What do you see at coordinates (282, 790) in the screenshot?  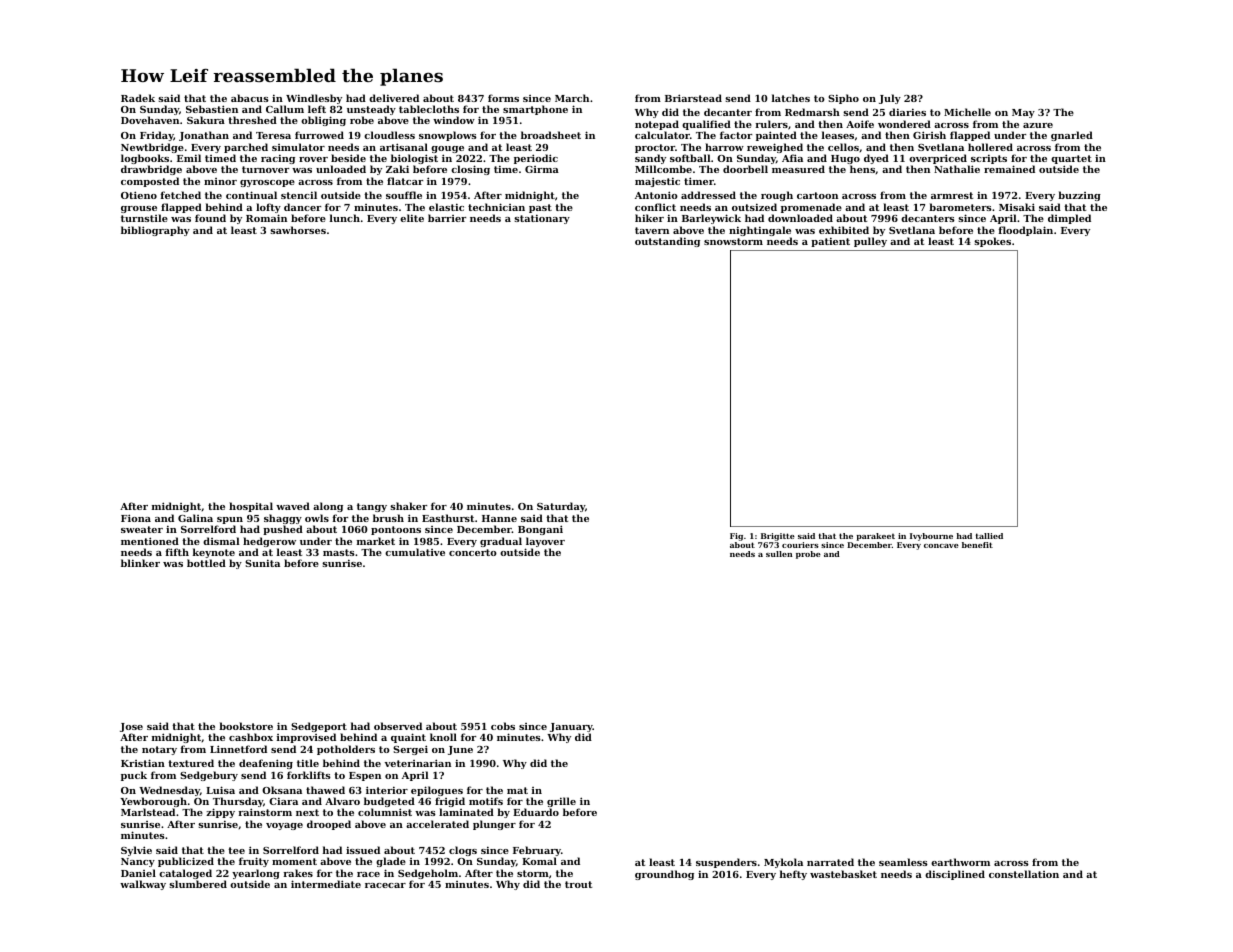 I see `Oksana` at bounding box center [282, 790].
